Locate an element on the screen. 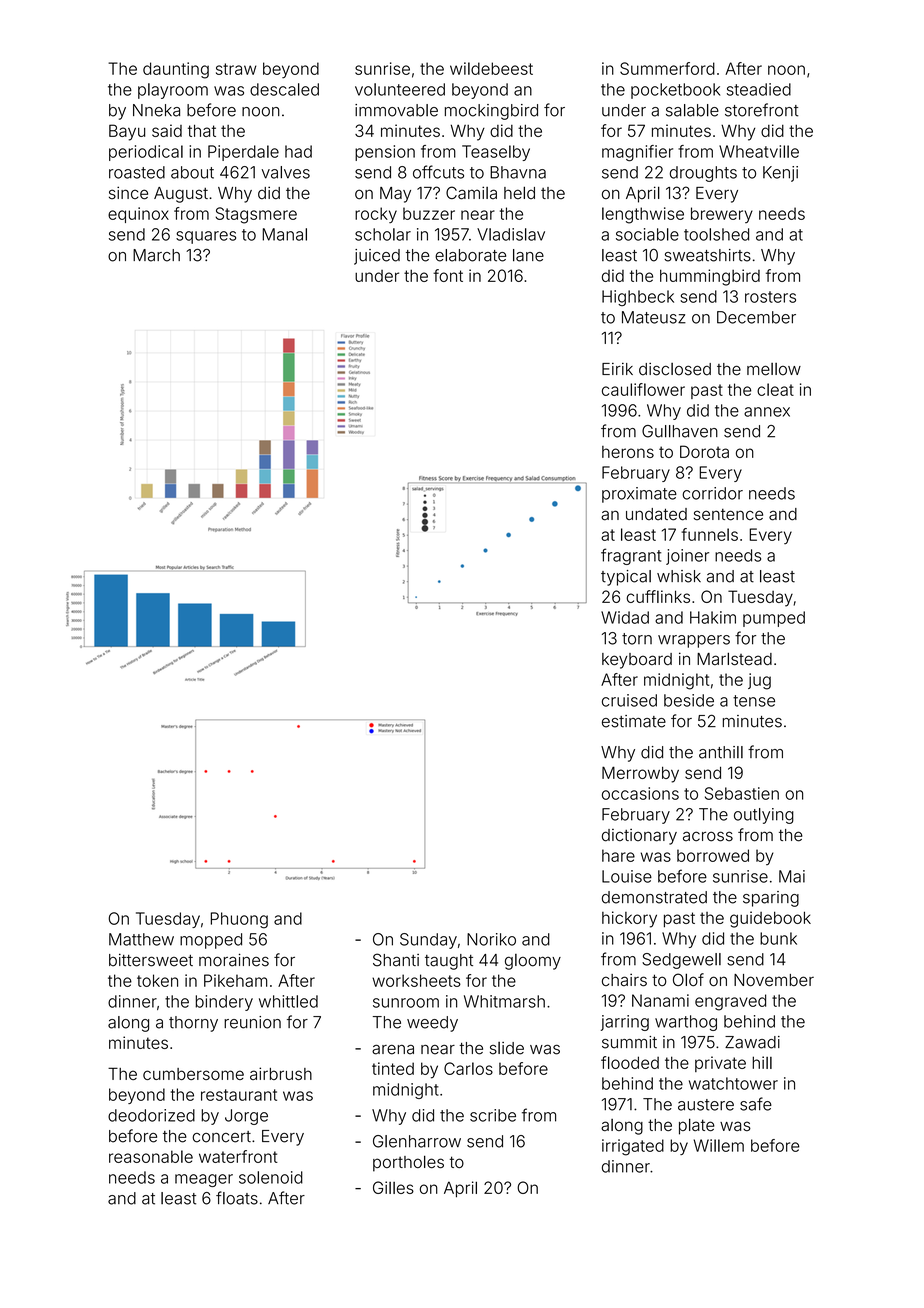  outlying is located at coordinates (764, 816).
